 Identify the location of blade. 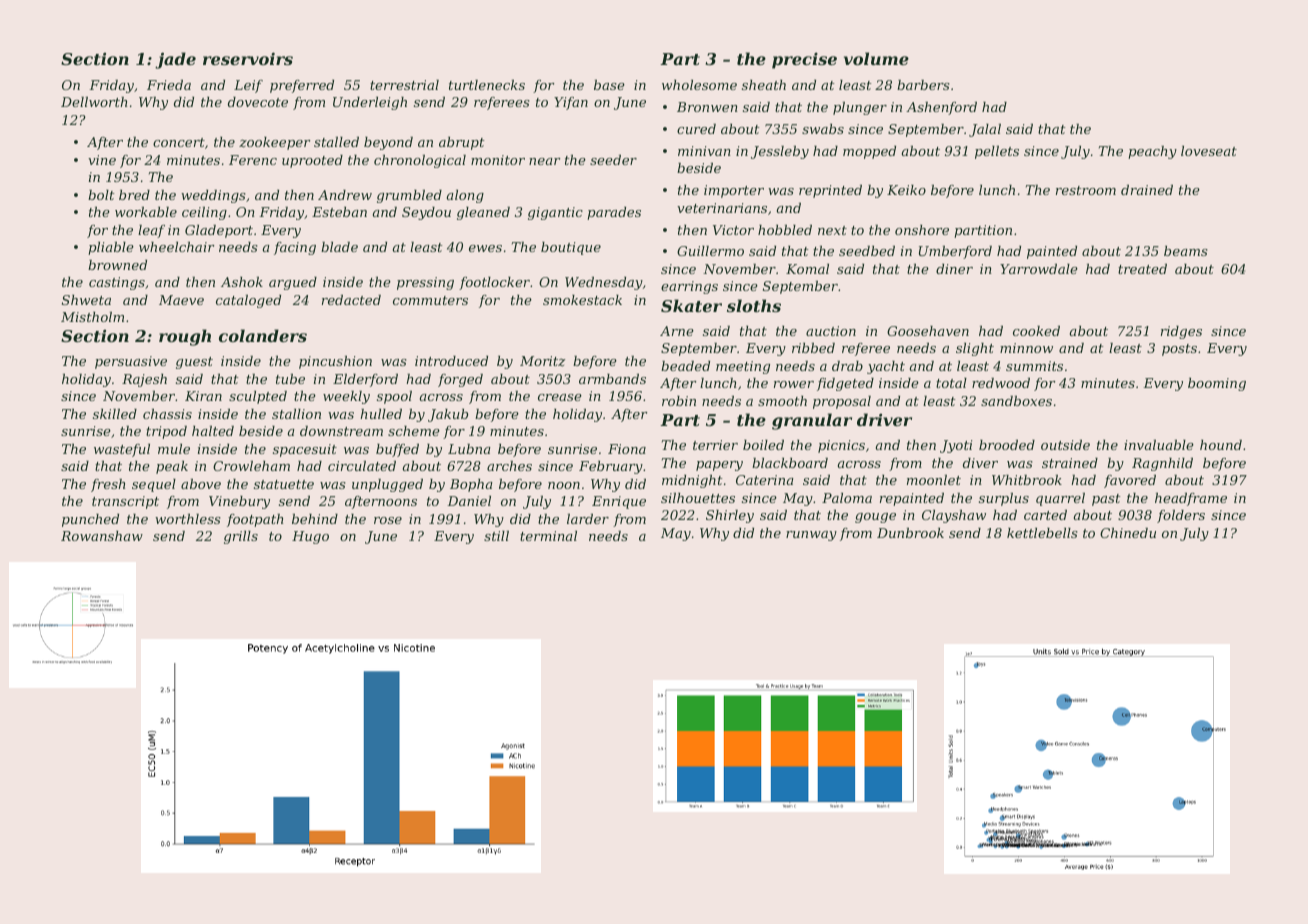
(339, 247).
